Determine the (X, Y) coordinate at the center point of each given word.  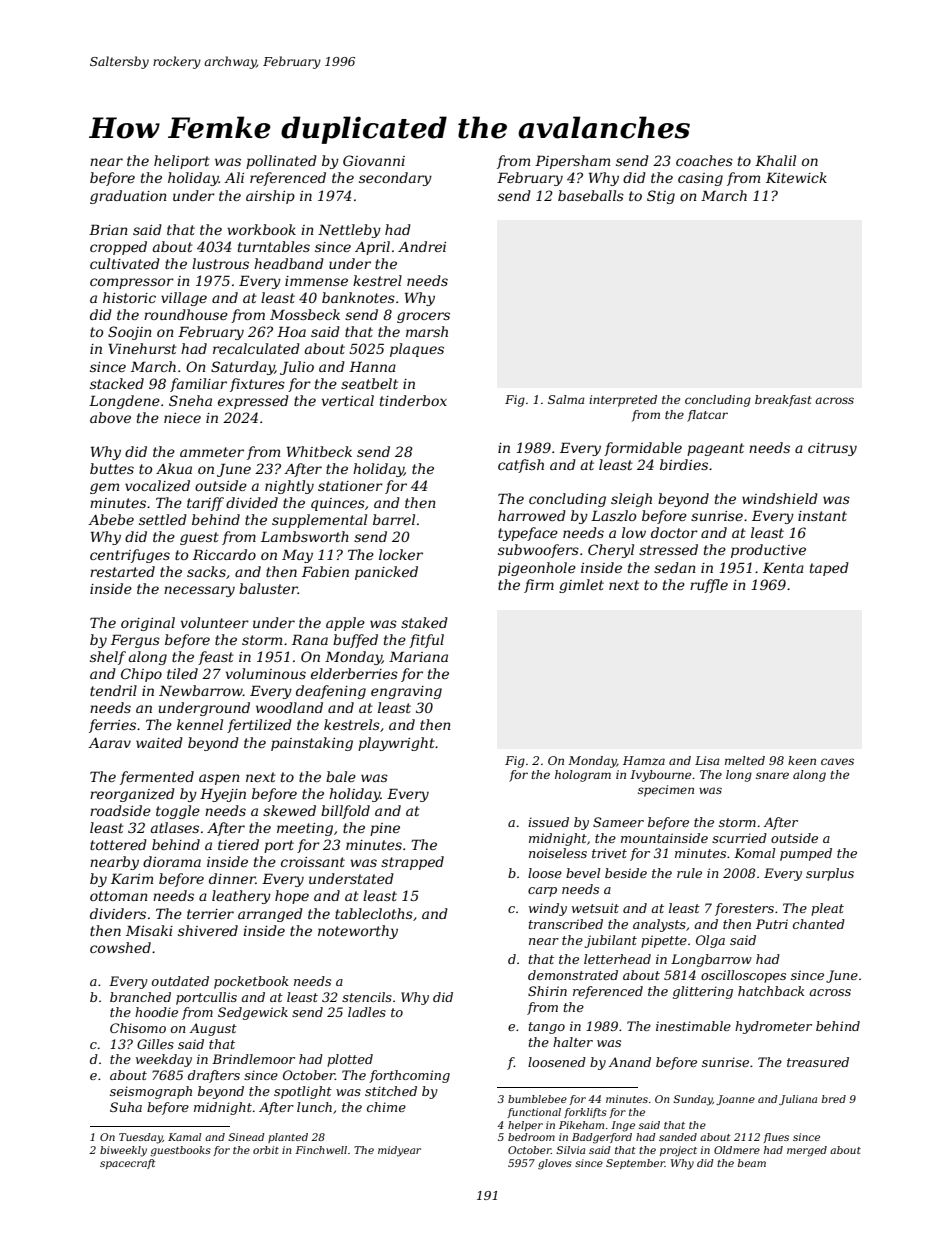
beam (752, 1163)
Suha (126, 1107)
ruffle (709, 586)
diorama (172, 861)
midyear (399, 1151)
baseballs (591, 195)
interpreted (623, 401)
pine (385, 829)
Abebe (111, 519)
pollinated (281, 162)
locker (401, 554)
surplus (830, 874)
